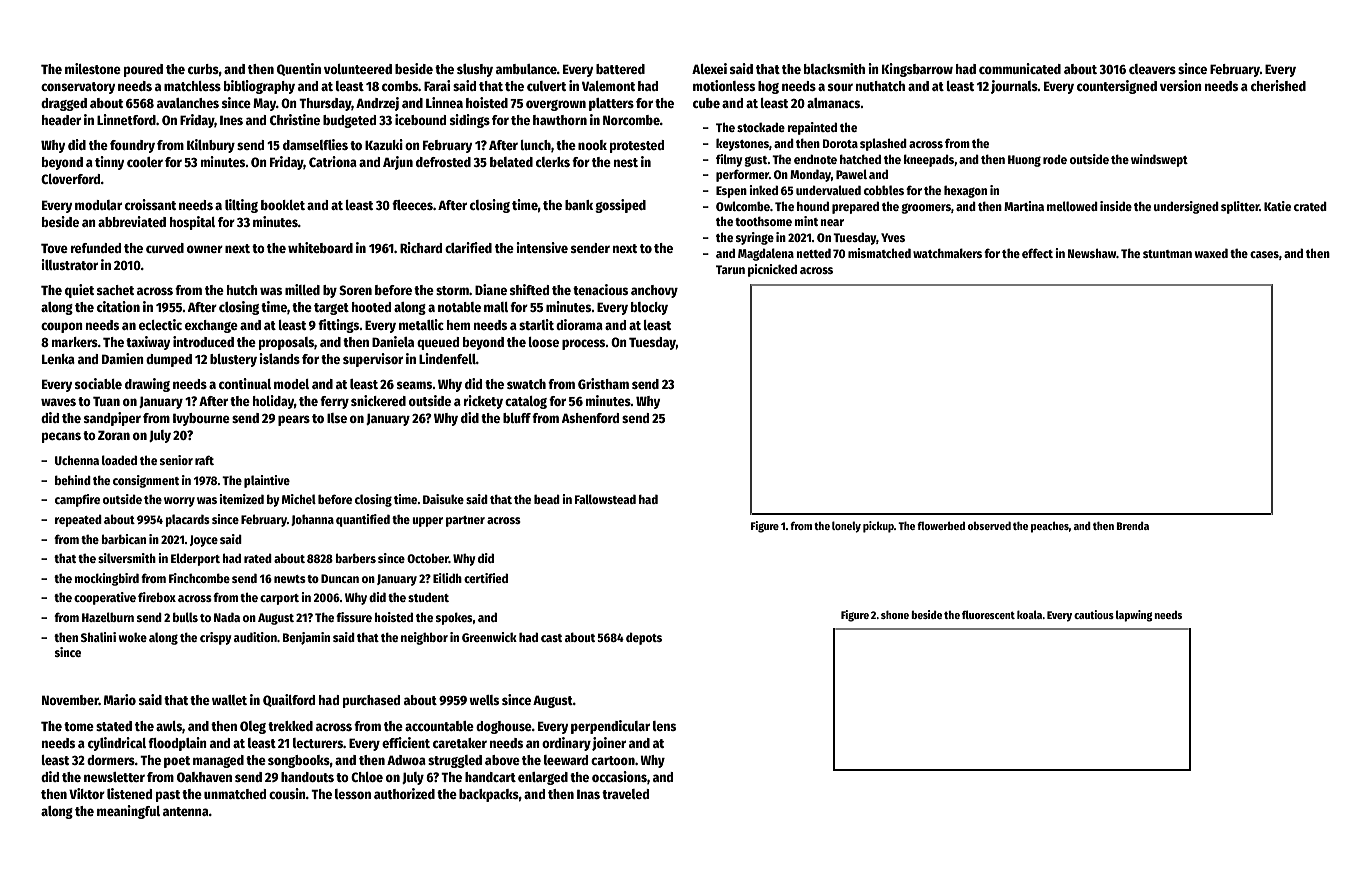  Describe the element at coordinates (267, 481) in the page. I see `plaintive` at that location.
